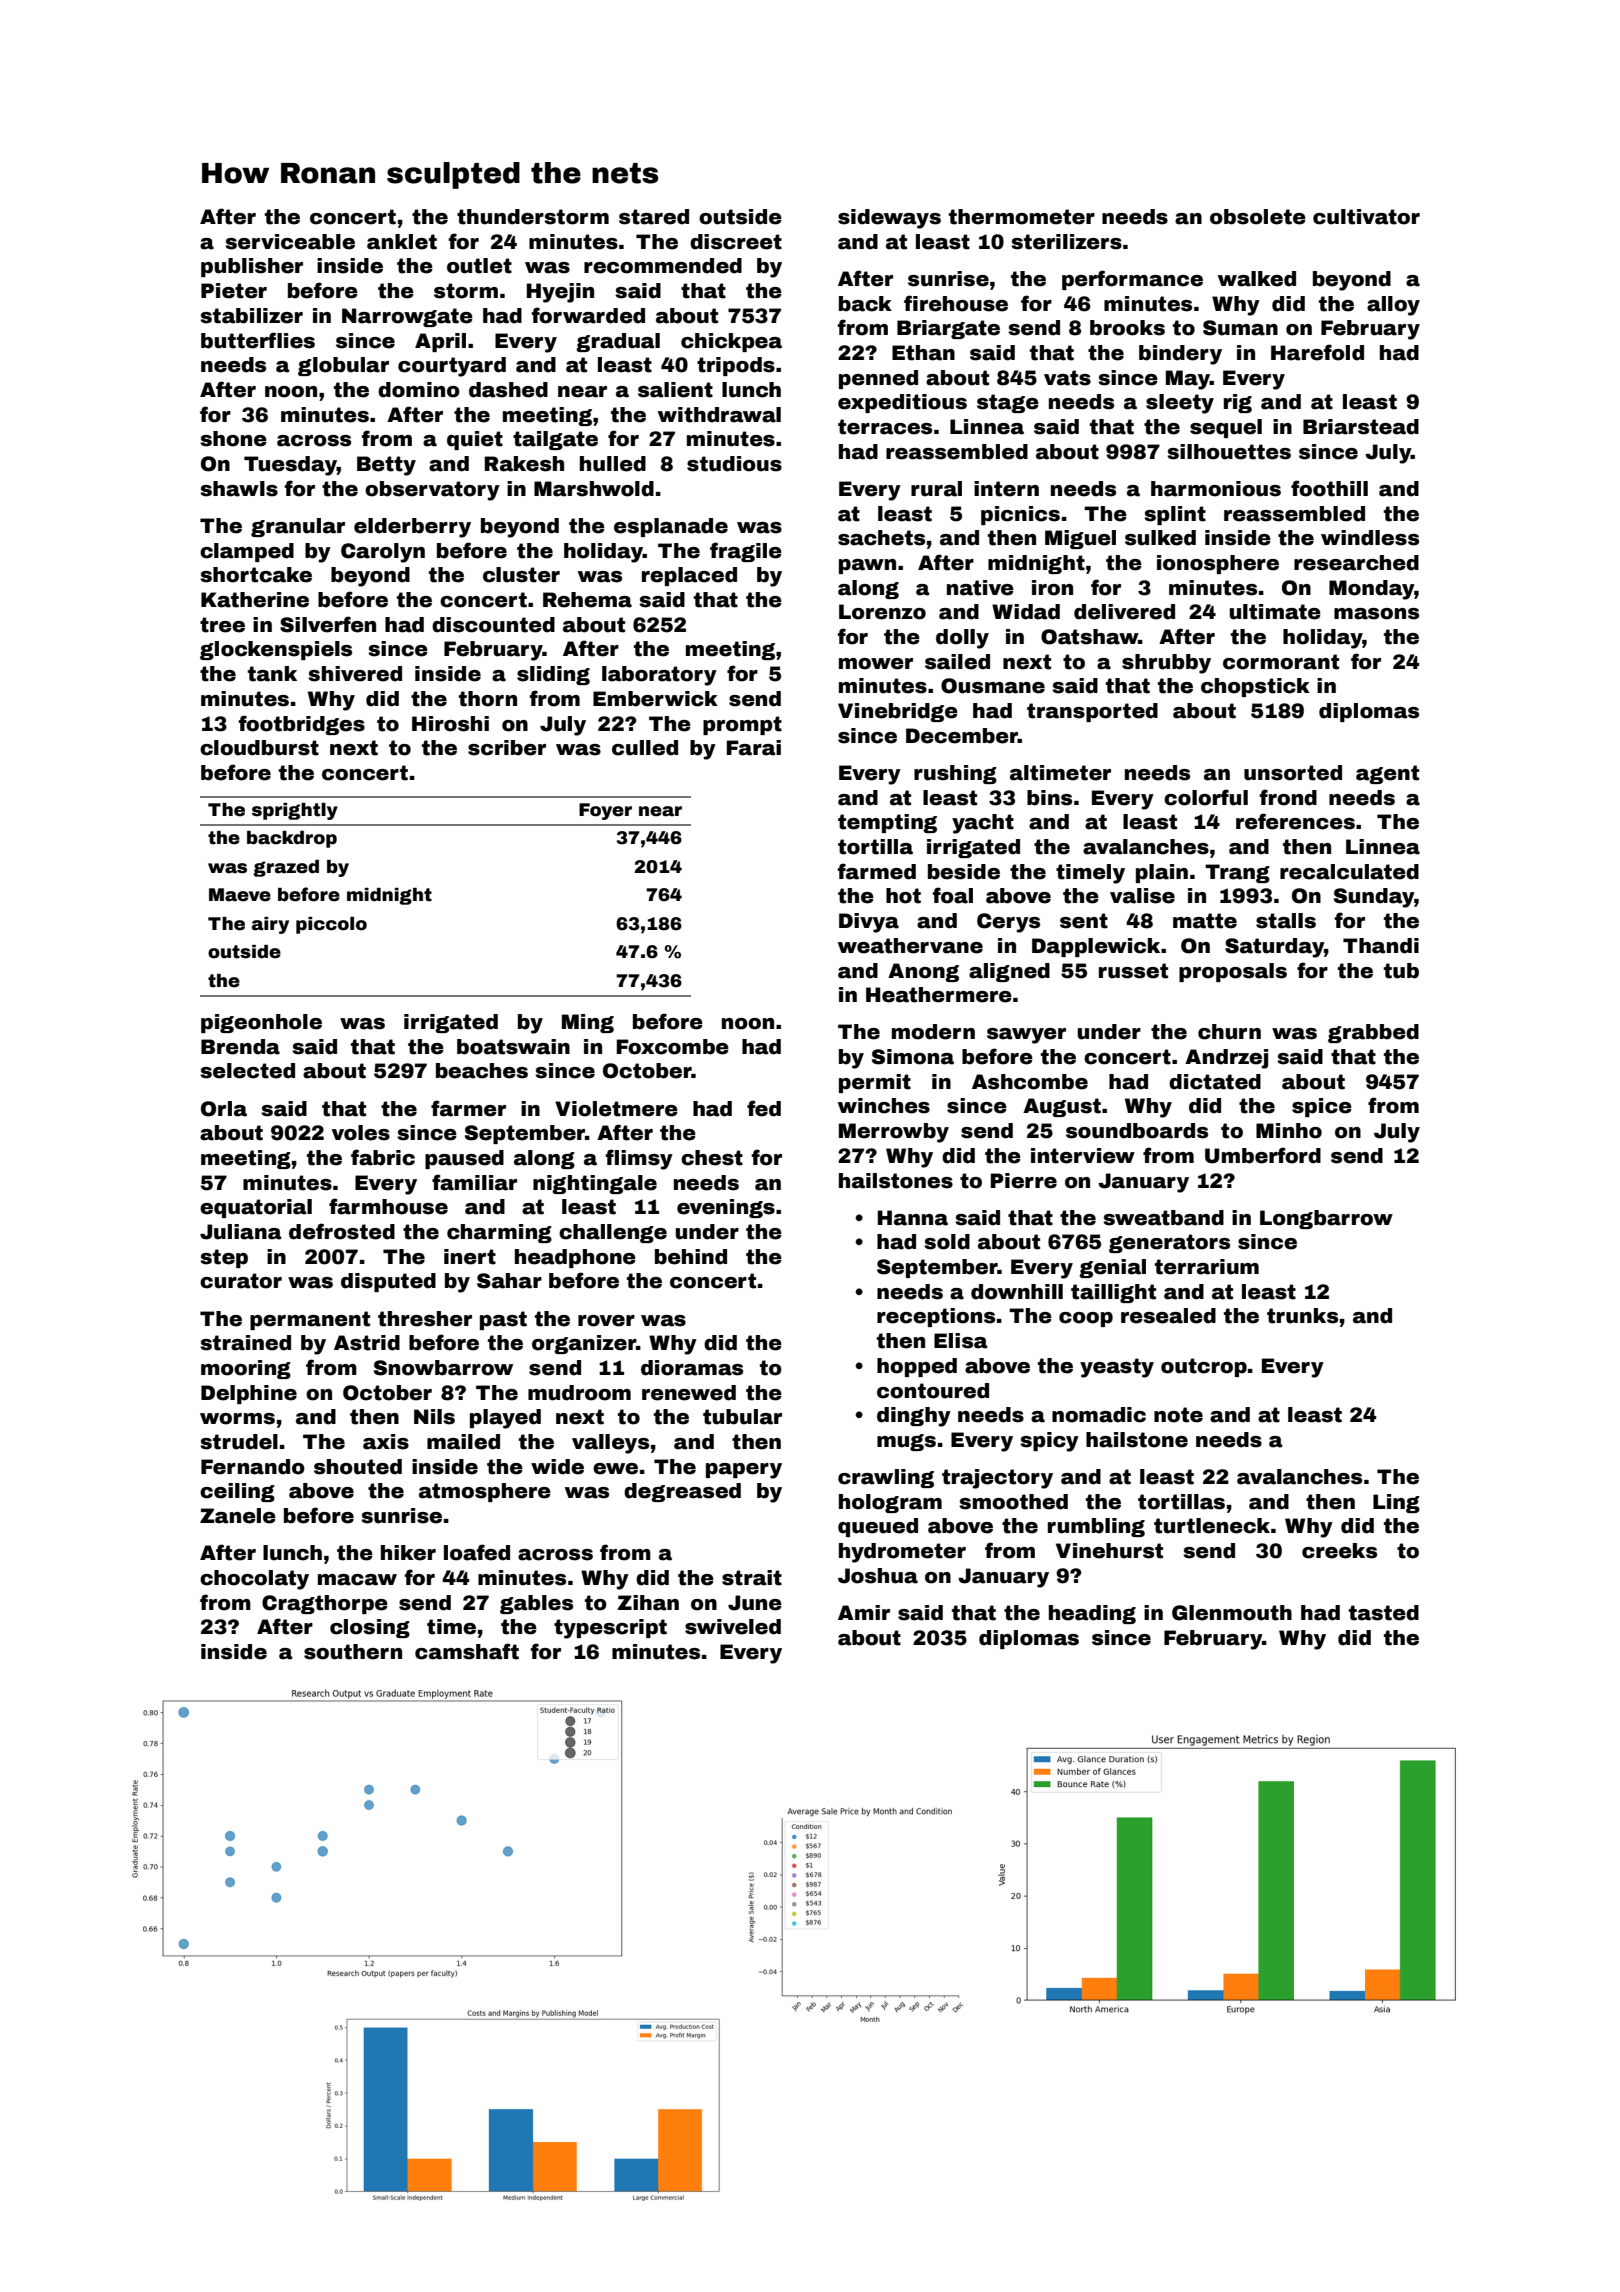 Image resolution: width=1620 pixels, height=2292 pixels. What do you see at coordinates (936, 1317) in the screenshot?
I see `receptions` at bounding box center [936, 1317].
